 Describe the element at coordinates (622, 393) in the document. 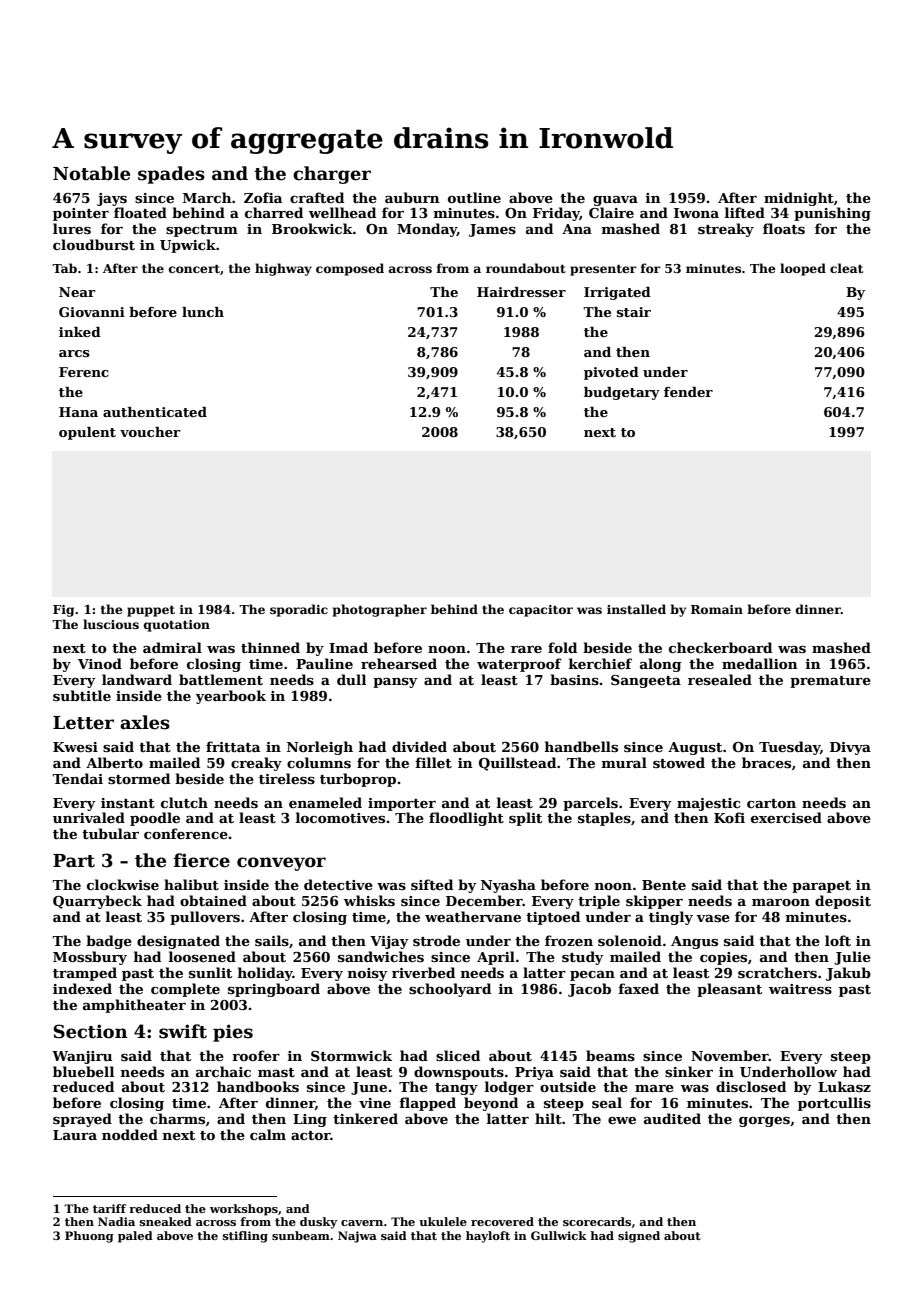

I see `budgetary` at that location.
